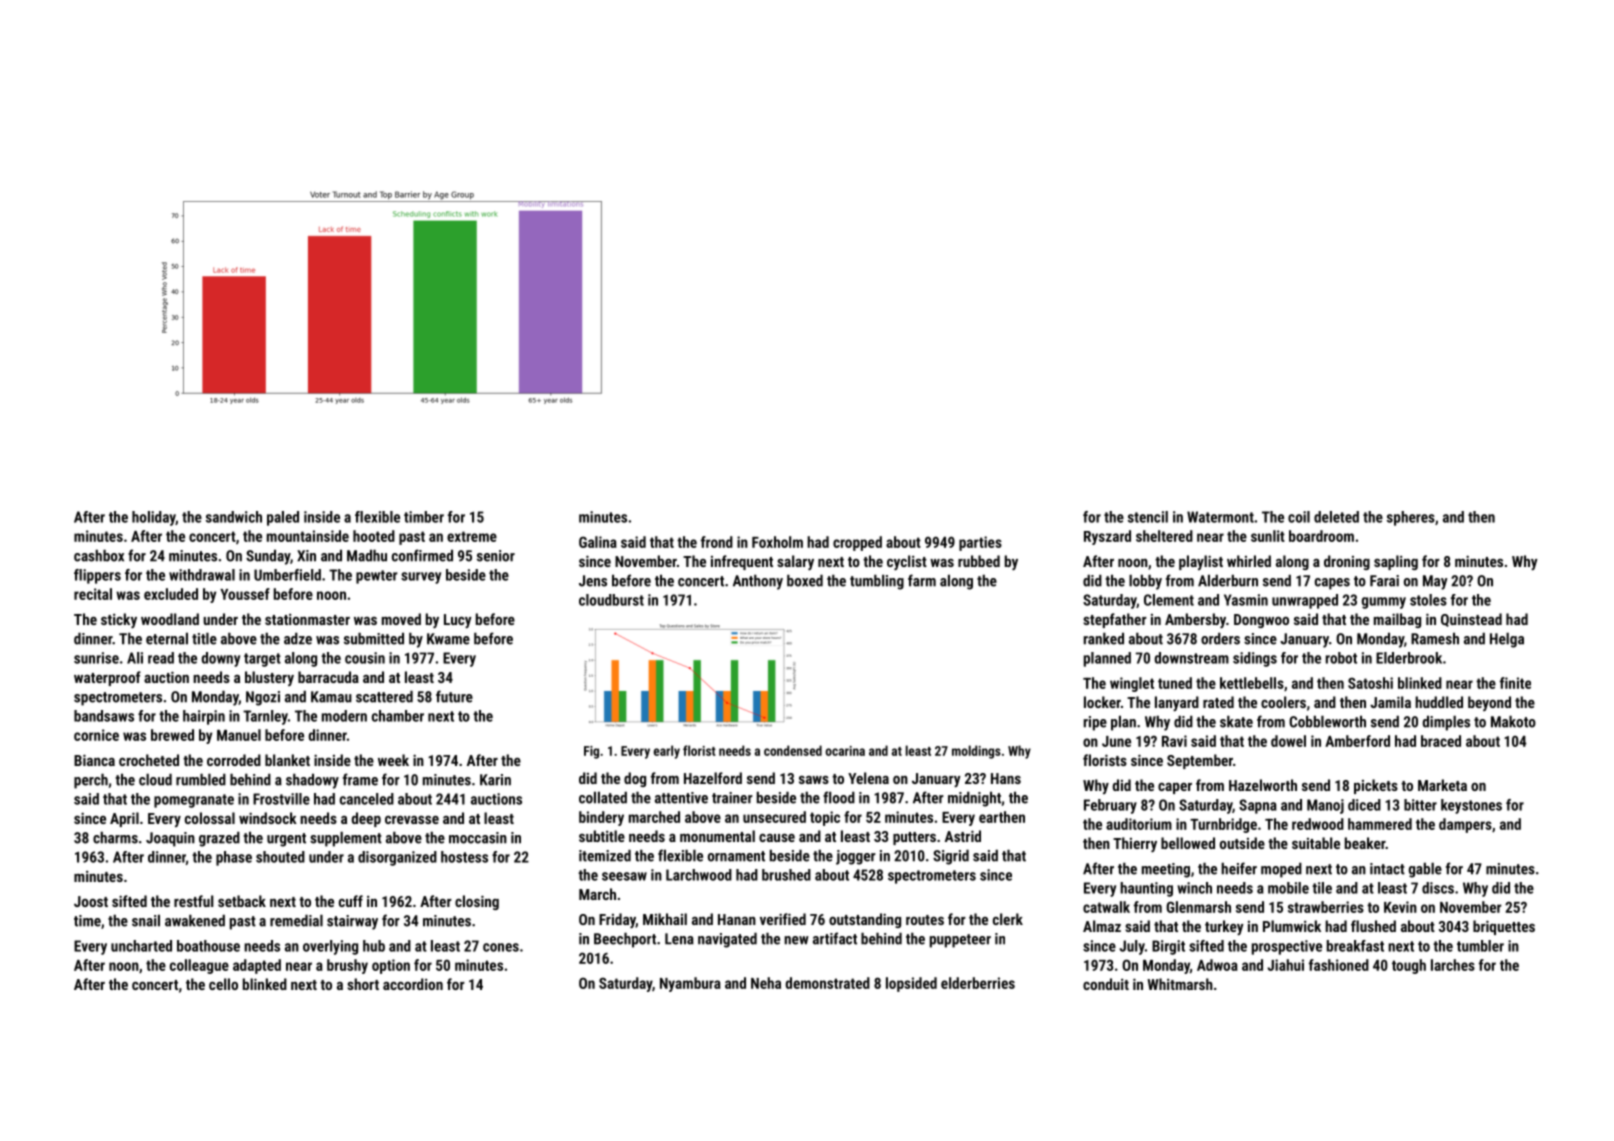  Describe the element at coordinates (154, 518) in the screenshot. I see `holiday` at that location.
